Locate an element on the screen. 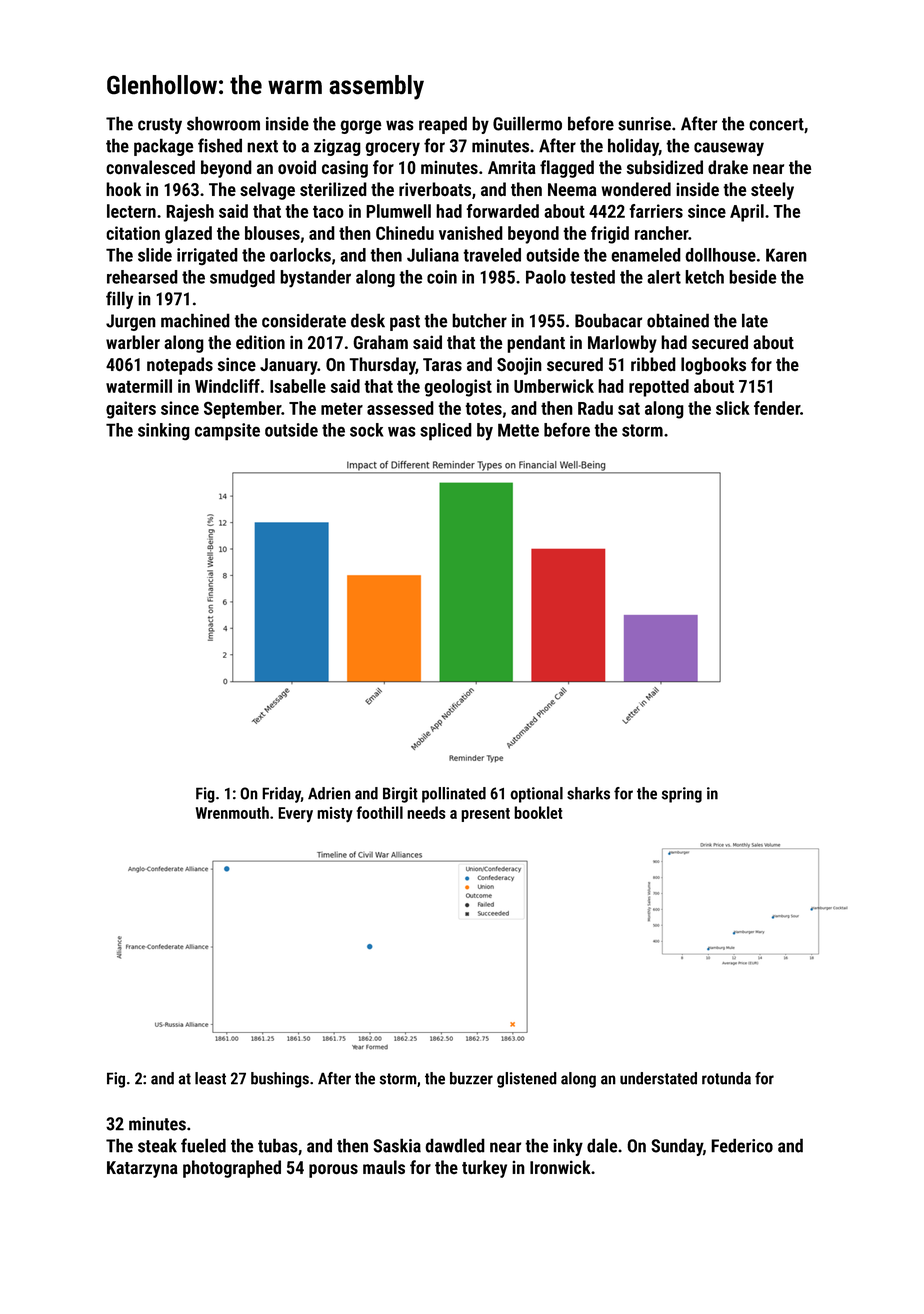 Image resolution: width=924 pixels, height=1314 pixels. Guillermo is located at coordinates (527, 123).
